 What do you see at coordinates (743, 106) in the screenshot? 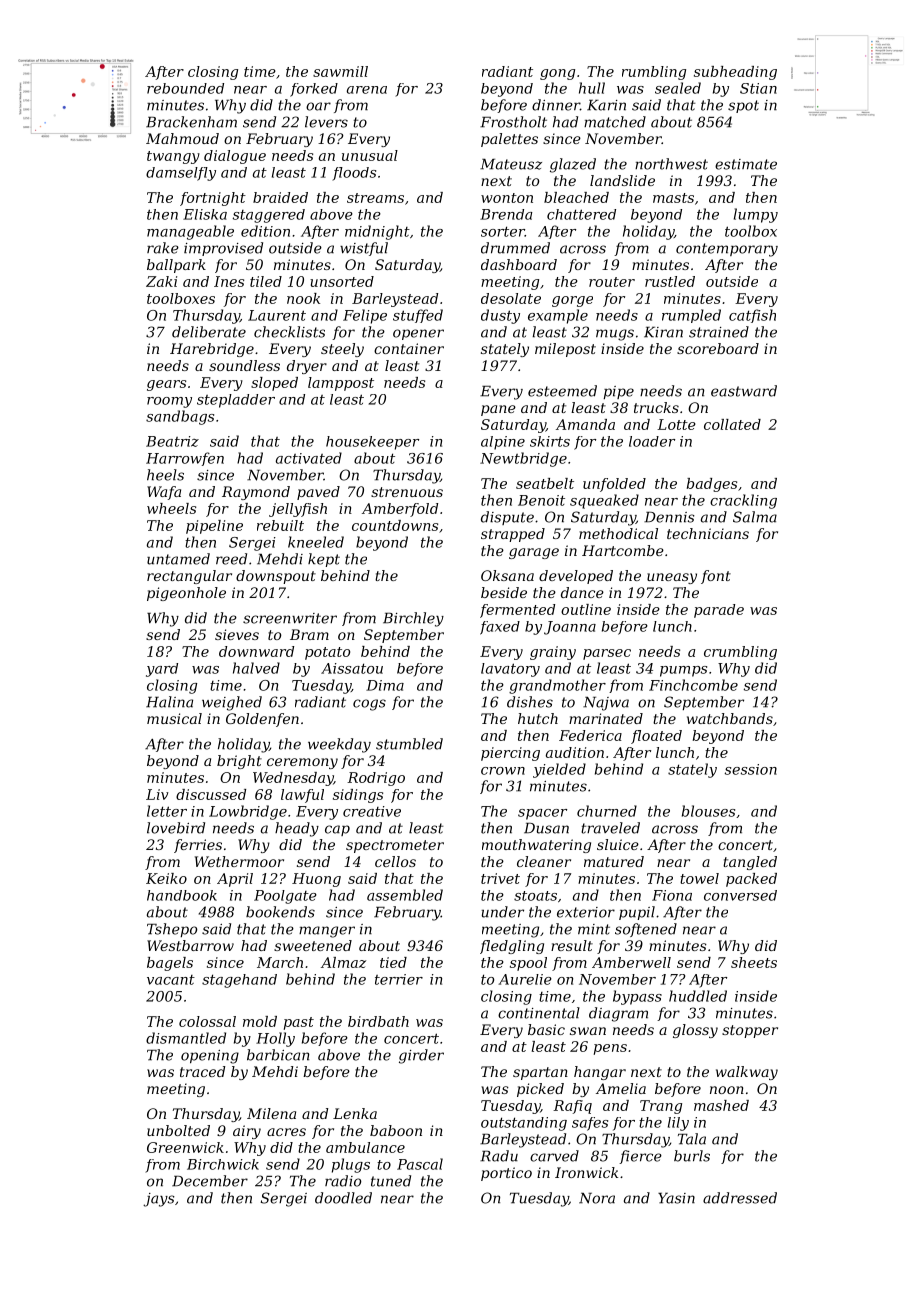
I see `spot` at bounding box center [743, 106].
